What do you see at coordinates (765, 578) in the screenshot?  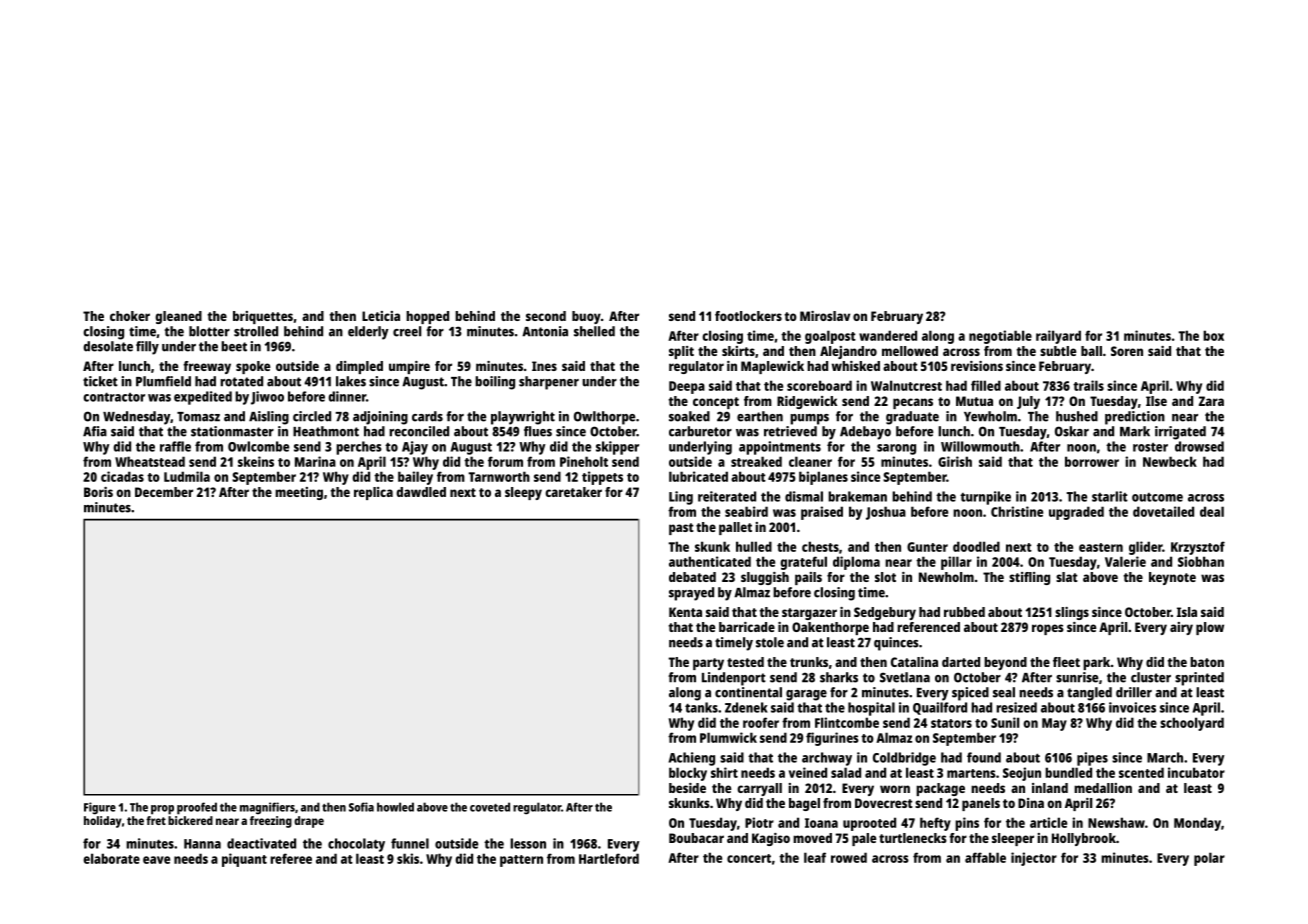 I see `sluggish` at bounding box center [765, 578].
